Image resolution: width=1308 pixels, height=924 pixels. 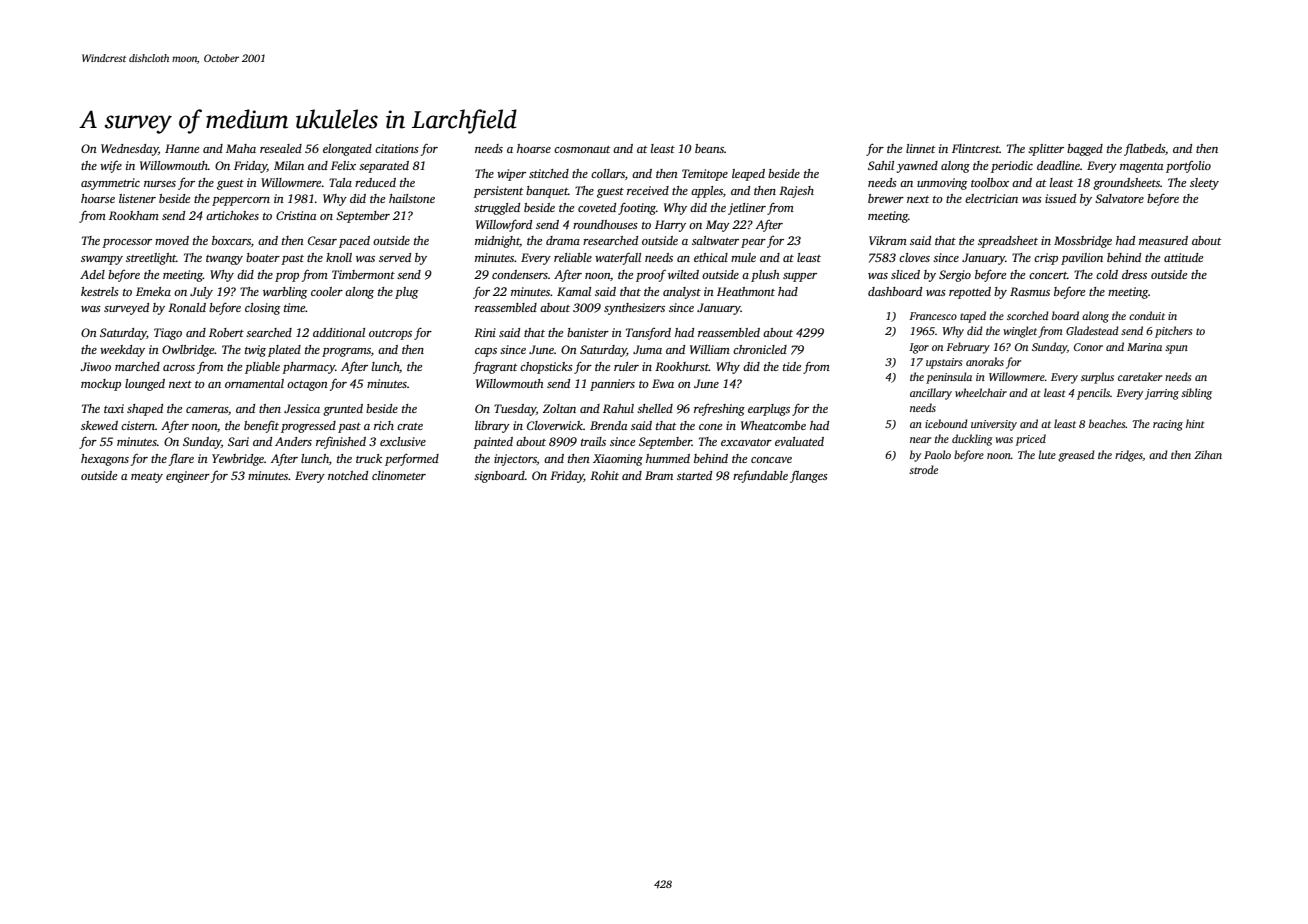 What do you see at coordinates (188, 477) in the image?
I see `engineer` at bounding box center [188, 477].
